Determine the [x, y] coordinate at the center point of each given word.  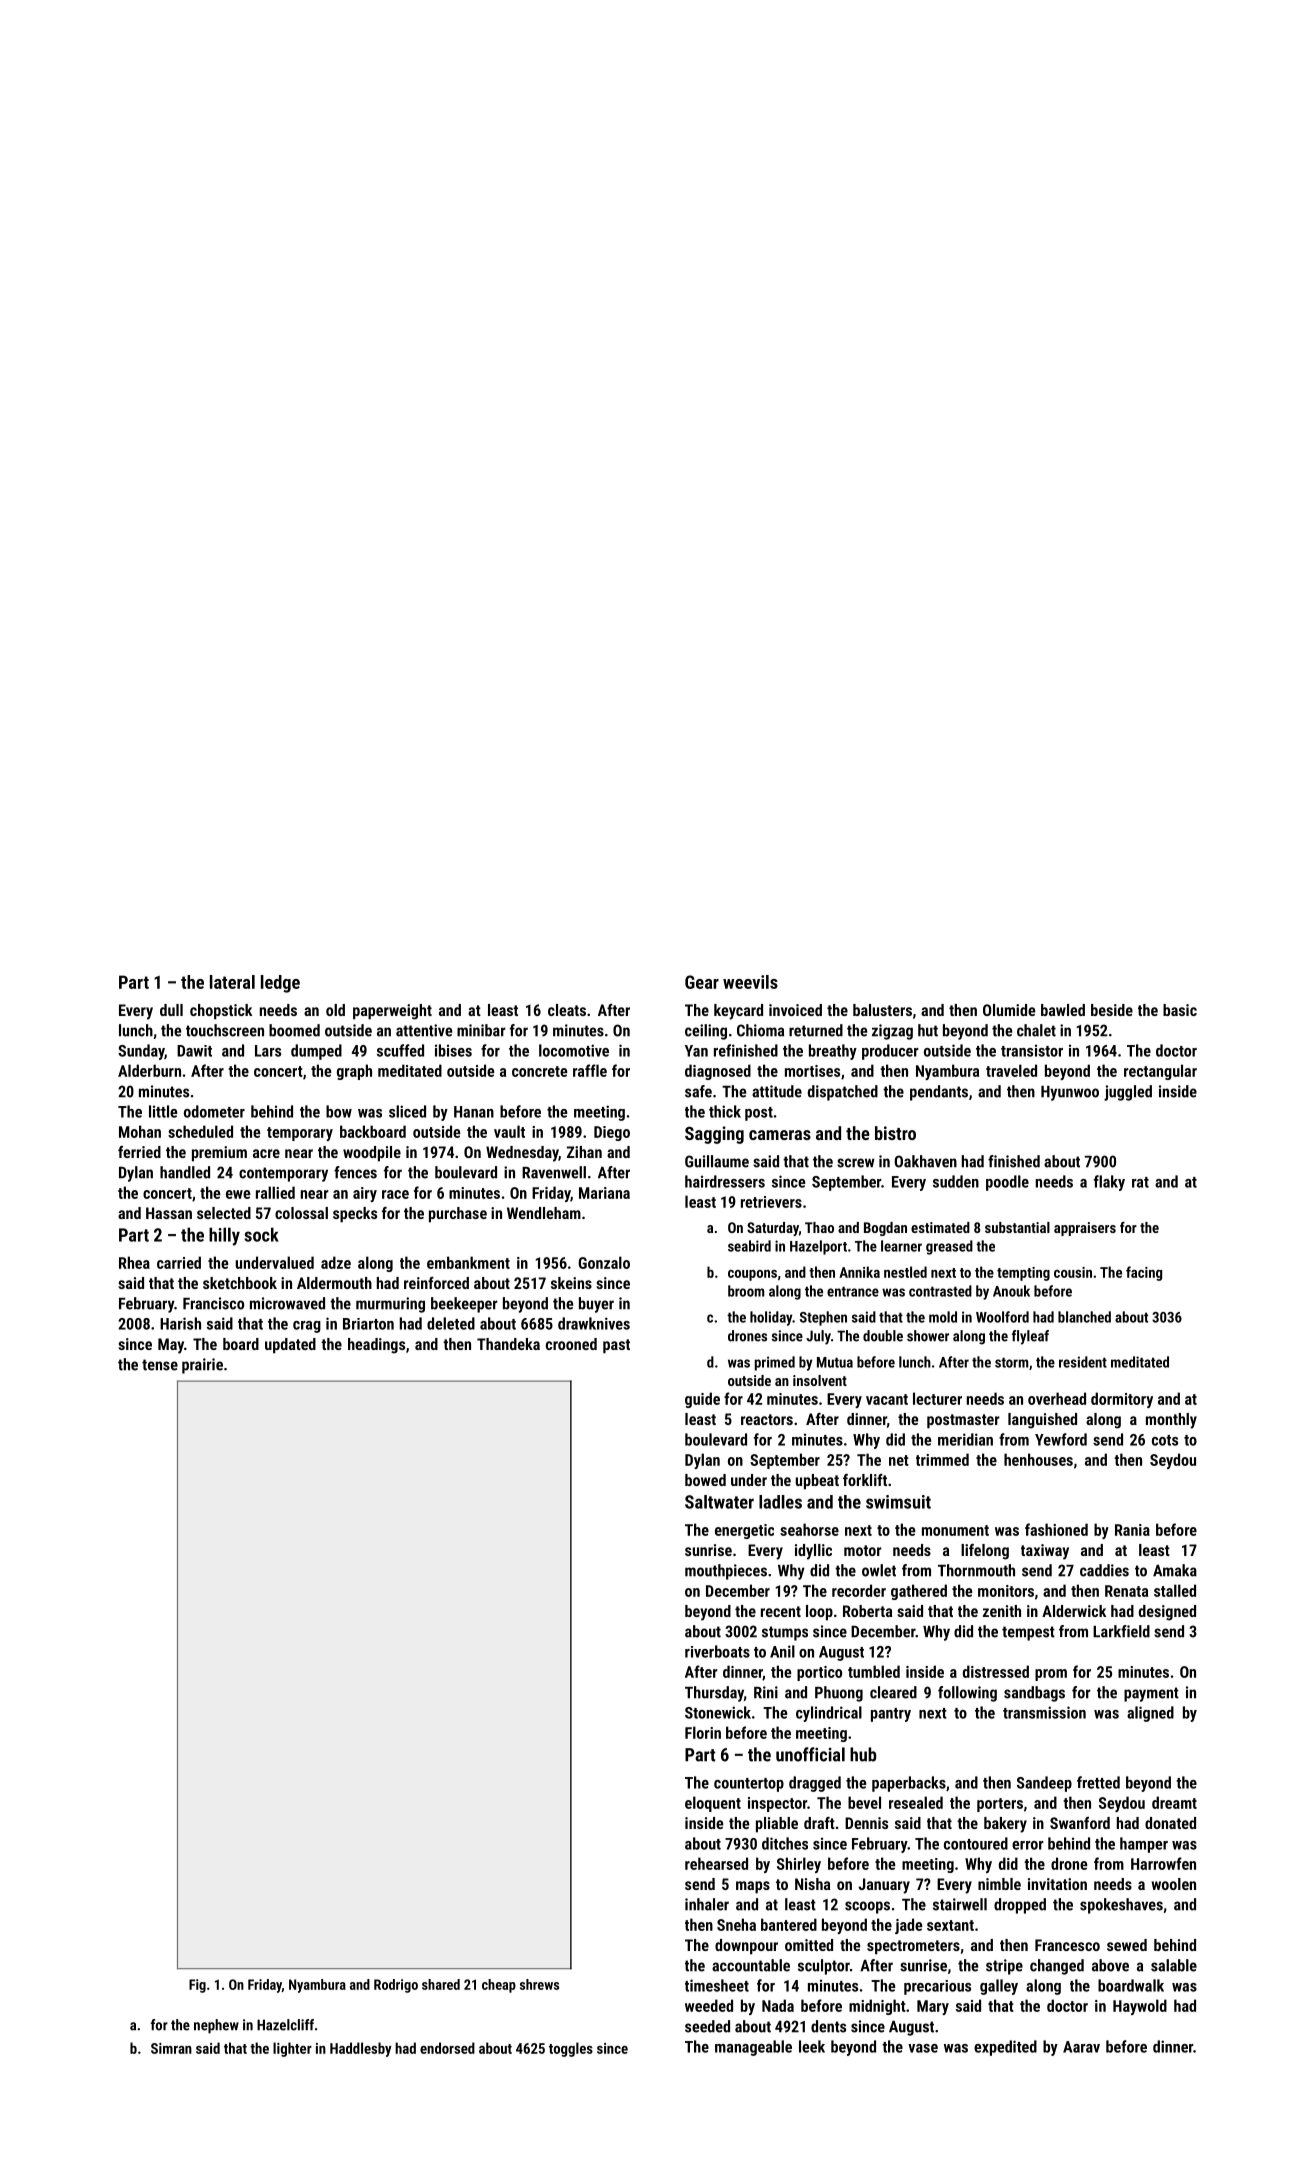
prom [1051, 1675]
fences [355, 1172]
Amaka [1175, 1570]
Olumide [1009, 1010]
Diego [612, 1133]
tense [160, 1365]
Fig [197, 1986]
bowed [705, 1480]
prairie [202, 1366]
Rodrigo [396, 1986]
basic [1180, 1010]
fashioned [1056, 1529]
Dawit [194, 1051]
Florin [703, 1732]
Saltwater [719, 1502]
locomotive [574, 1050]
